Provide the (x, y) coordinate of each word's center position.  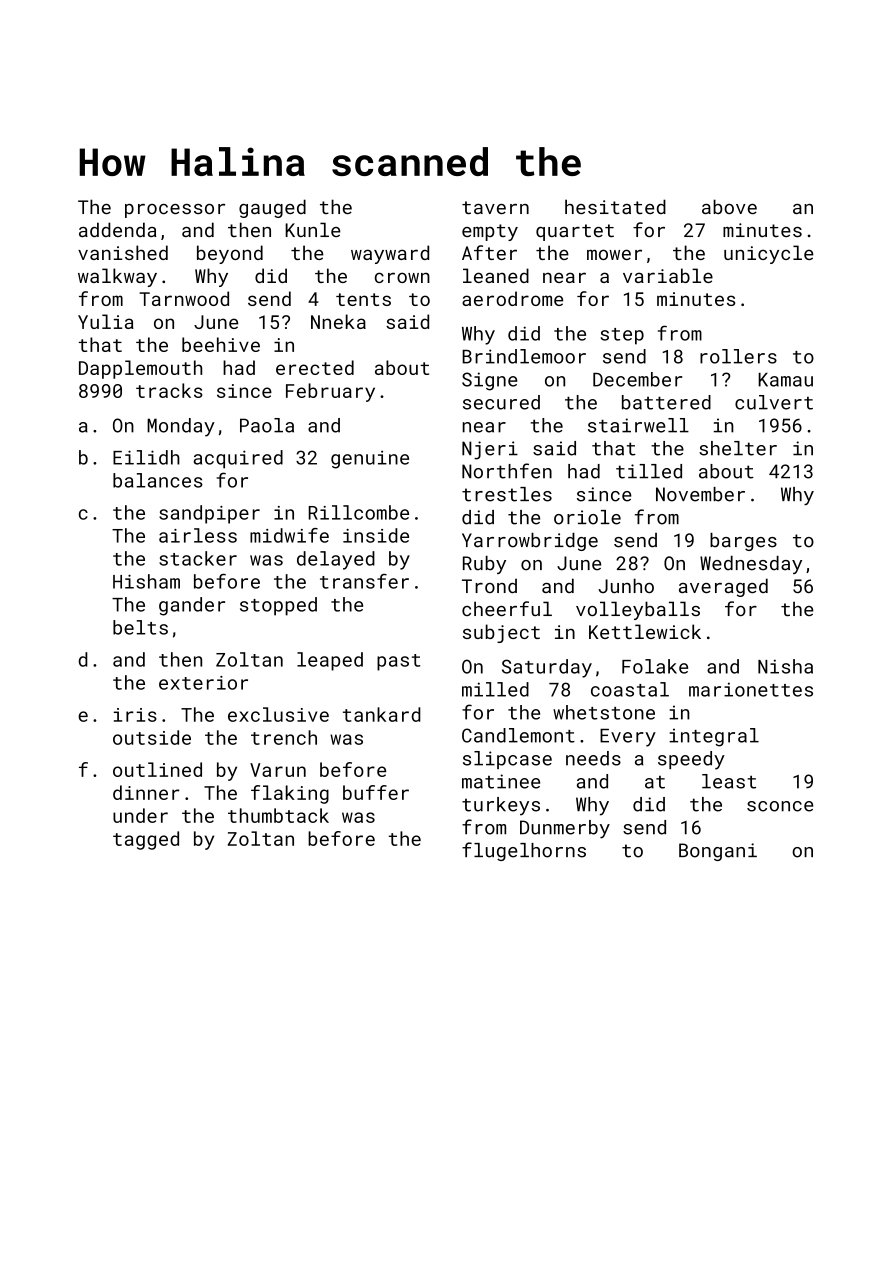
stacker (198, 558)
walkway (117, 277)
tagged (146, 840)
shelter (738, 448)
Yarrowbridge (530, 542)
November (700, 494)
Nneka (338, 321)
